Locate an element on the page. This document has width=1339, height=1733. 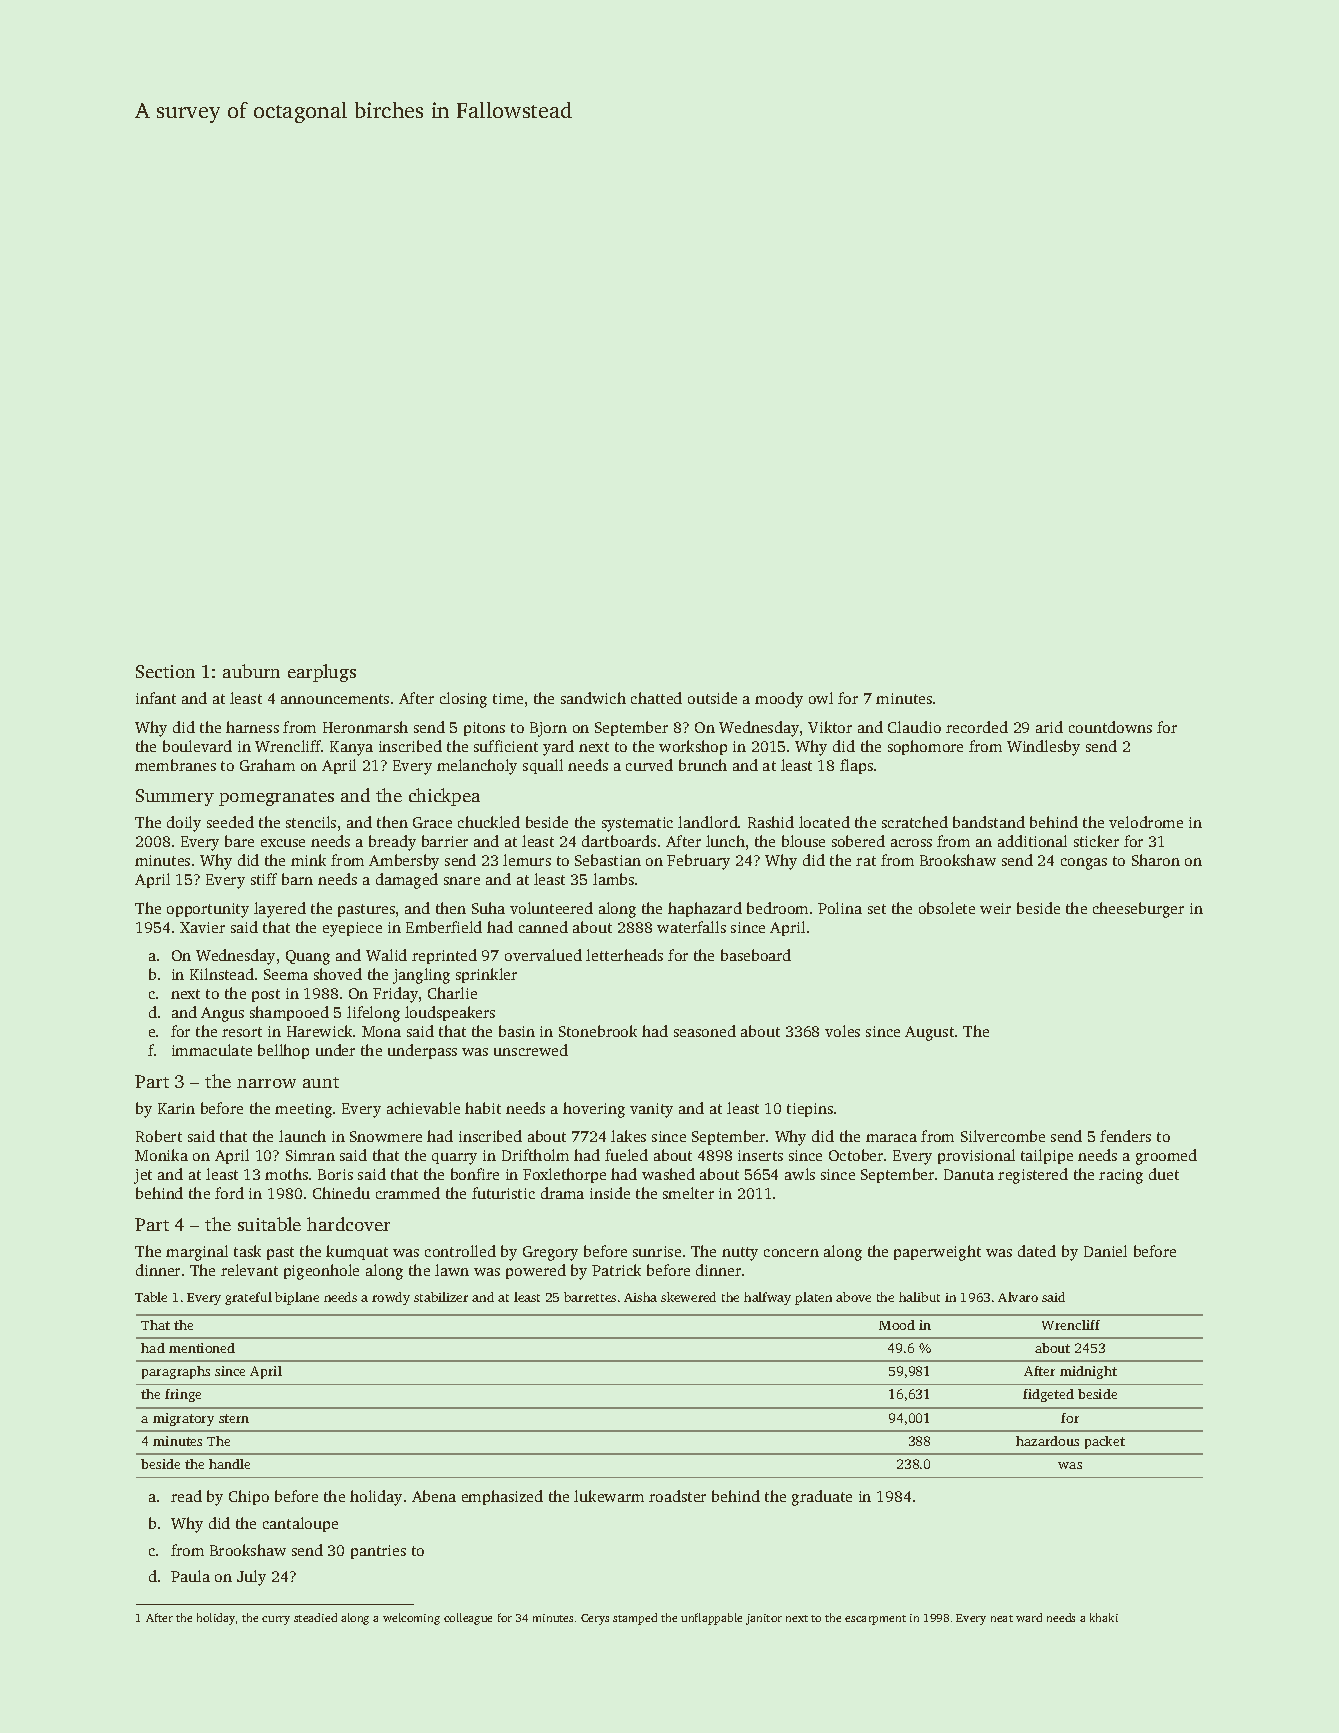
rowdy is located at coordinates (391, 1298).
